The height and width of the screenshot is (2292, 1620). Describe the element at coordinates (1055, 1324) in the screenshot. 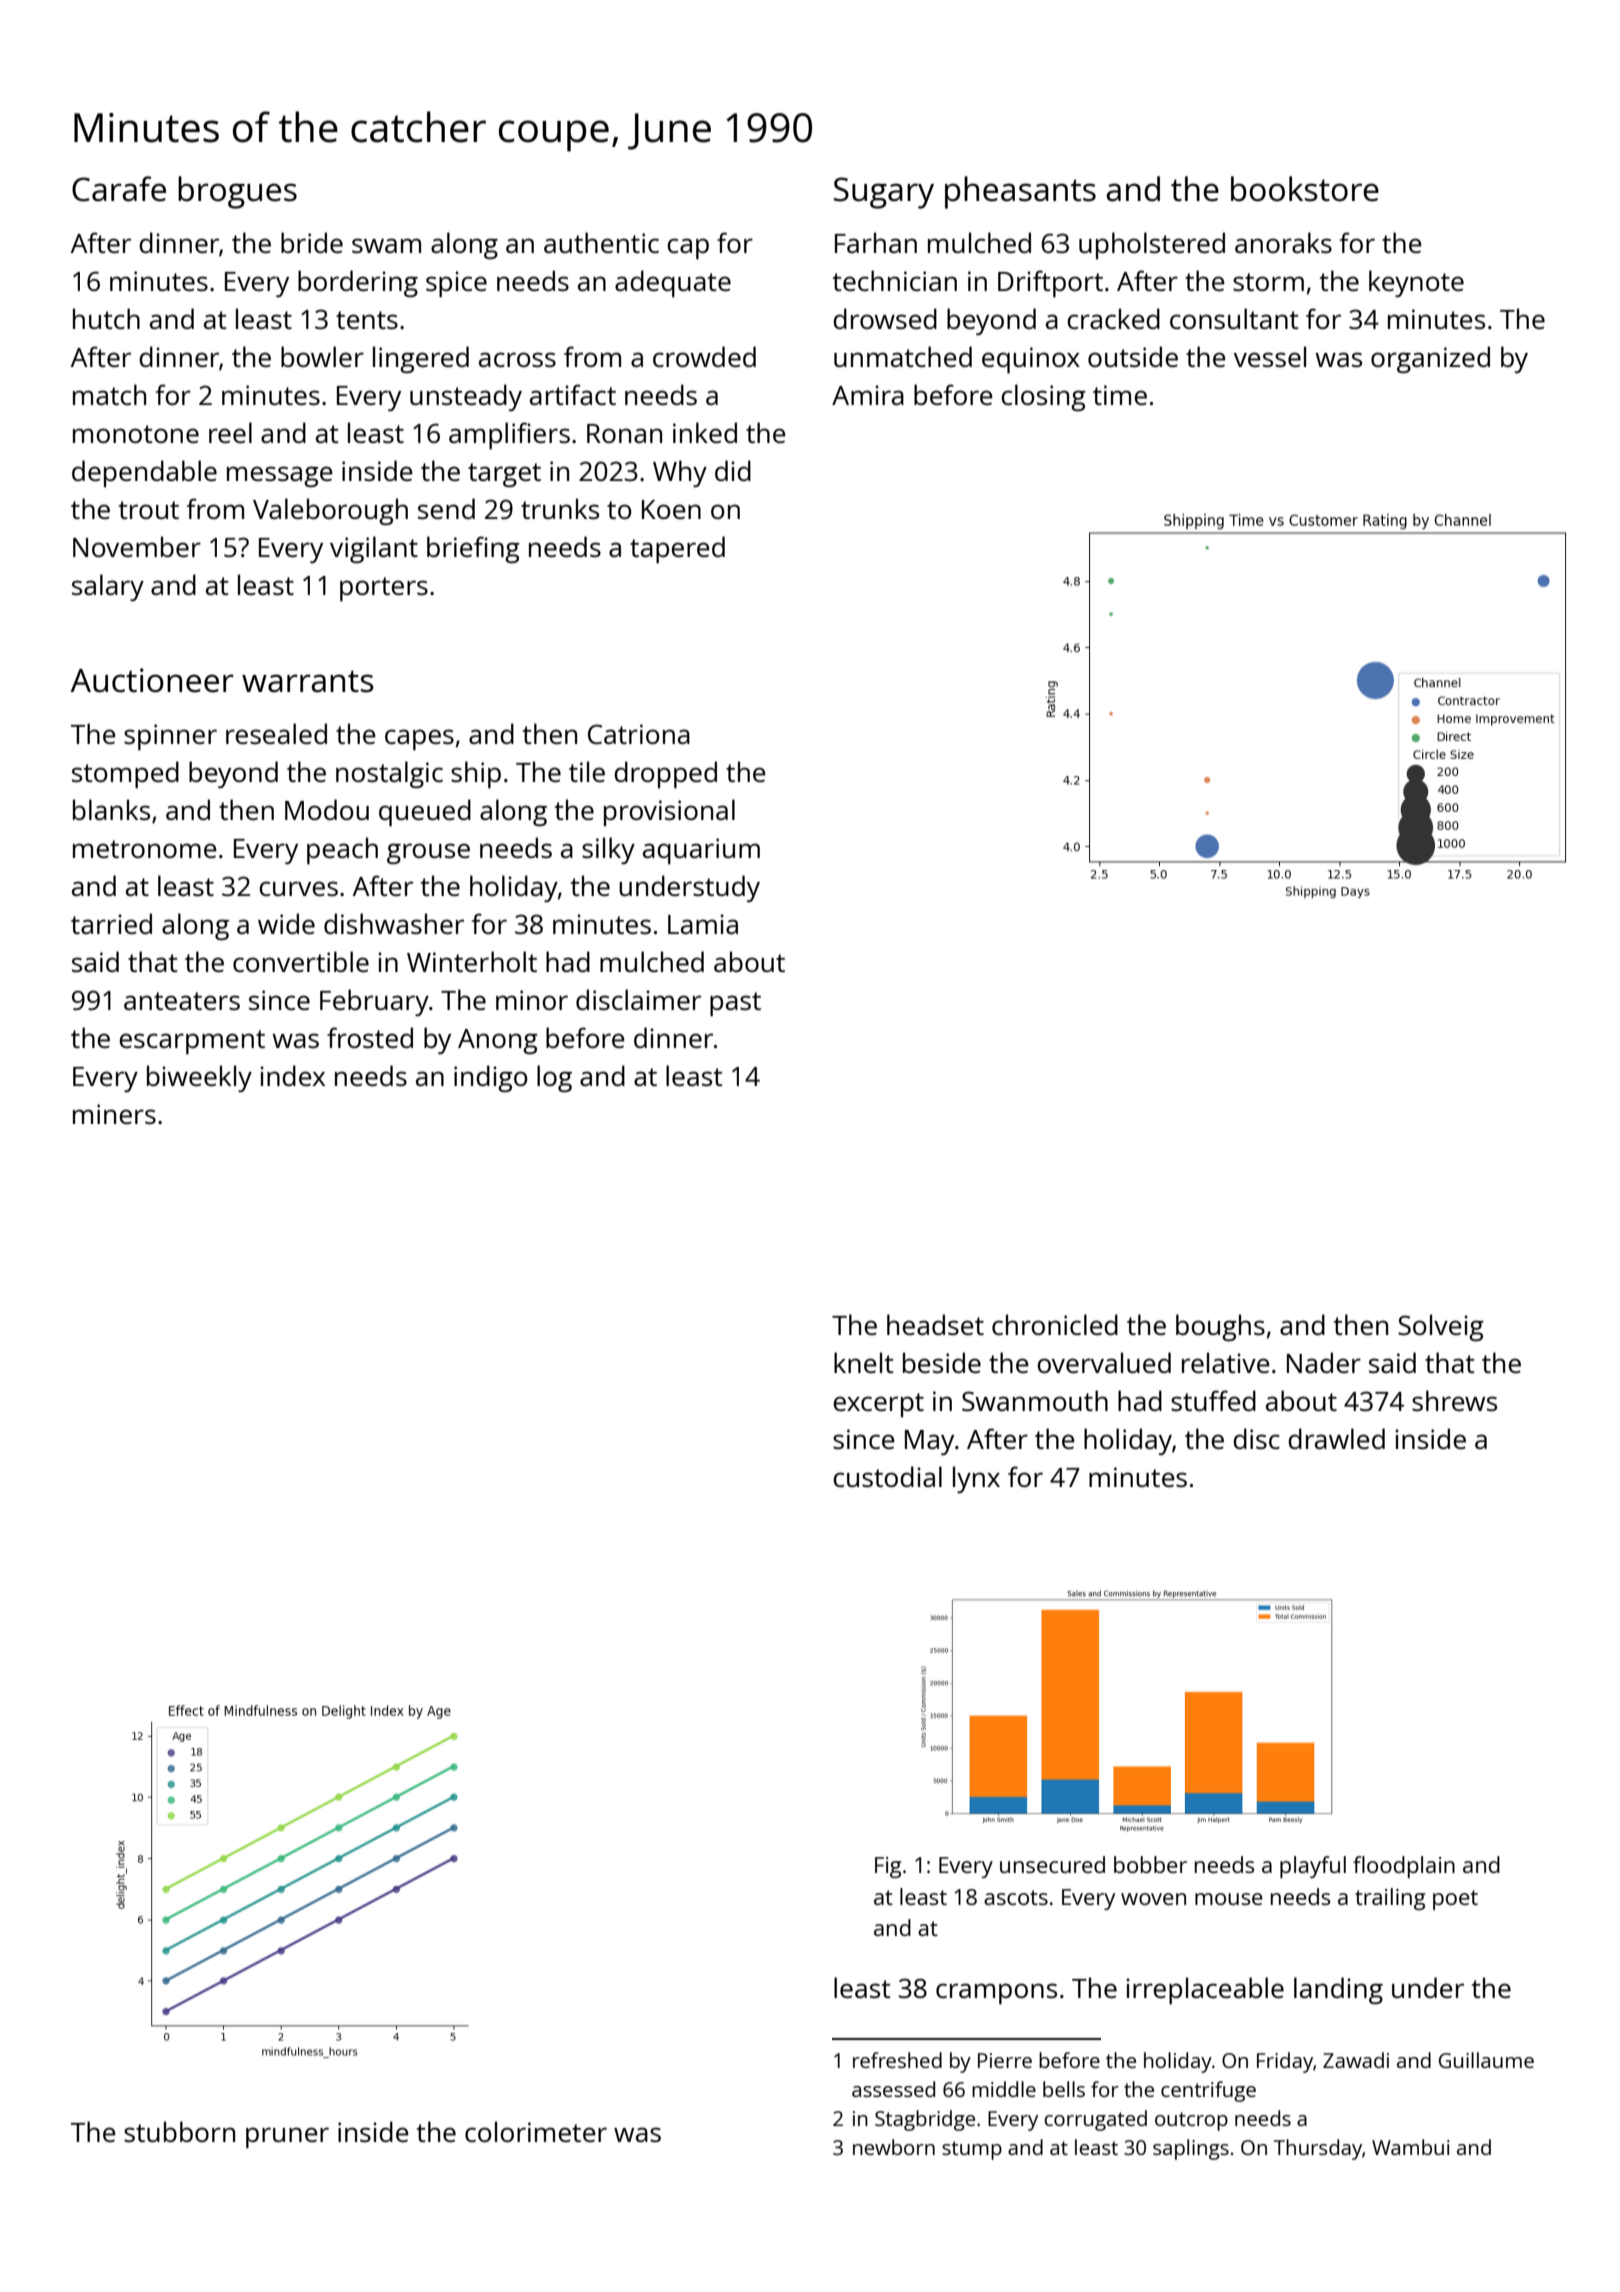

I see `chronicled` at that location.
